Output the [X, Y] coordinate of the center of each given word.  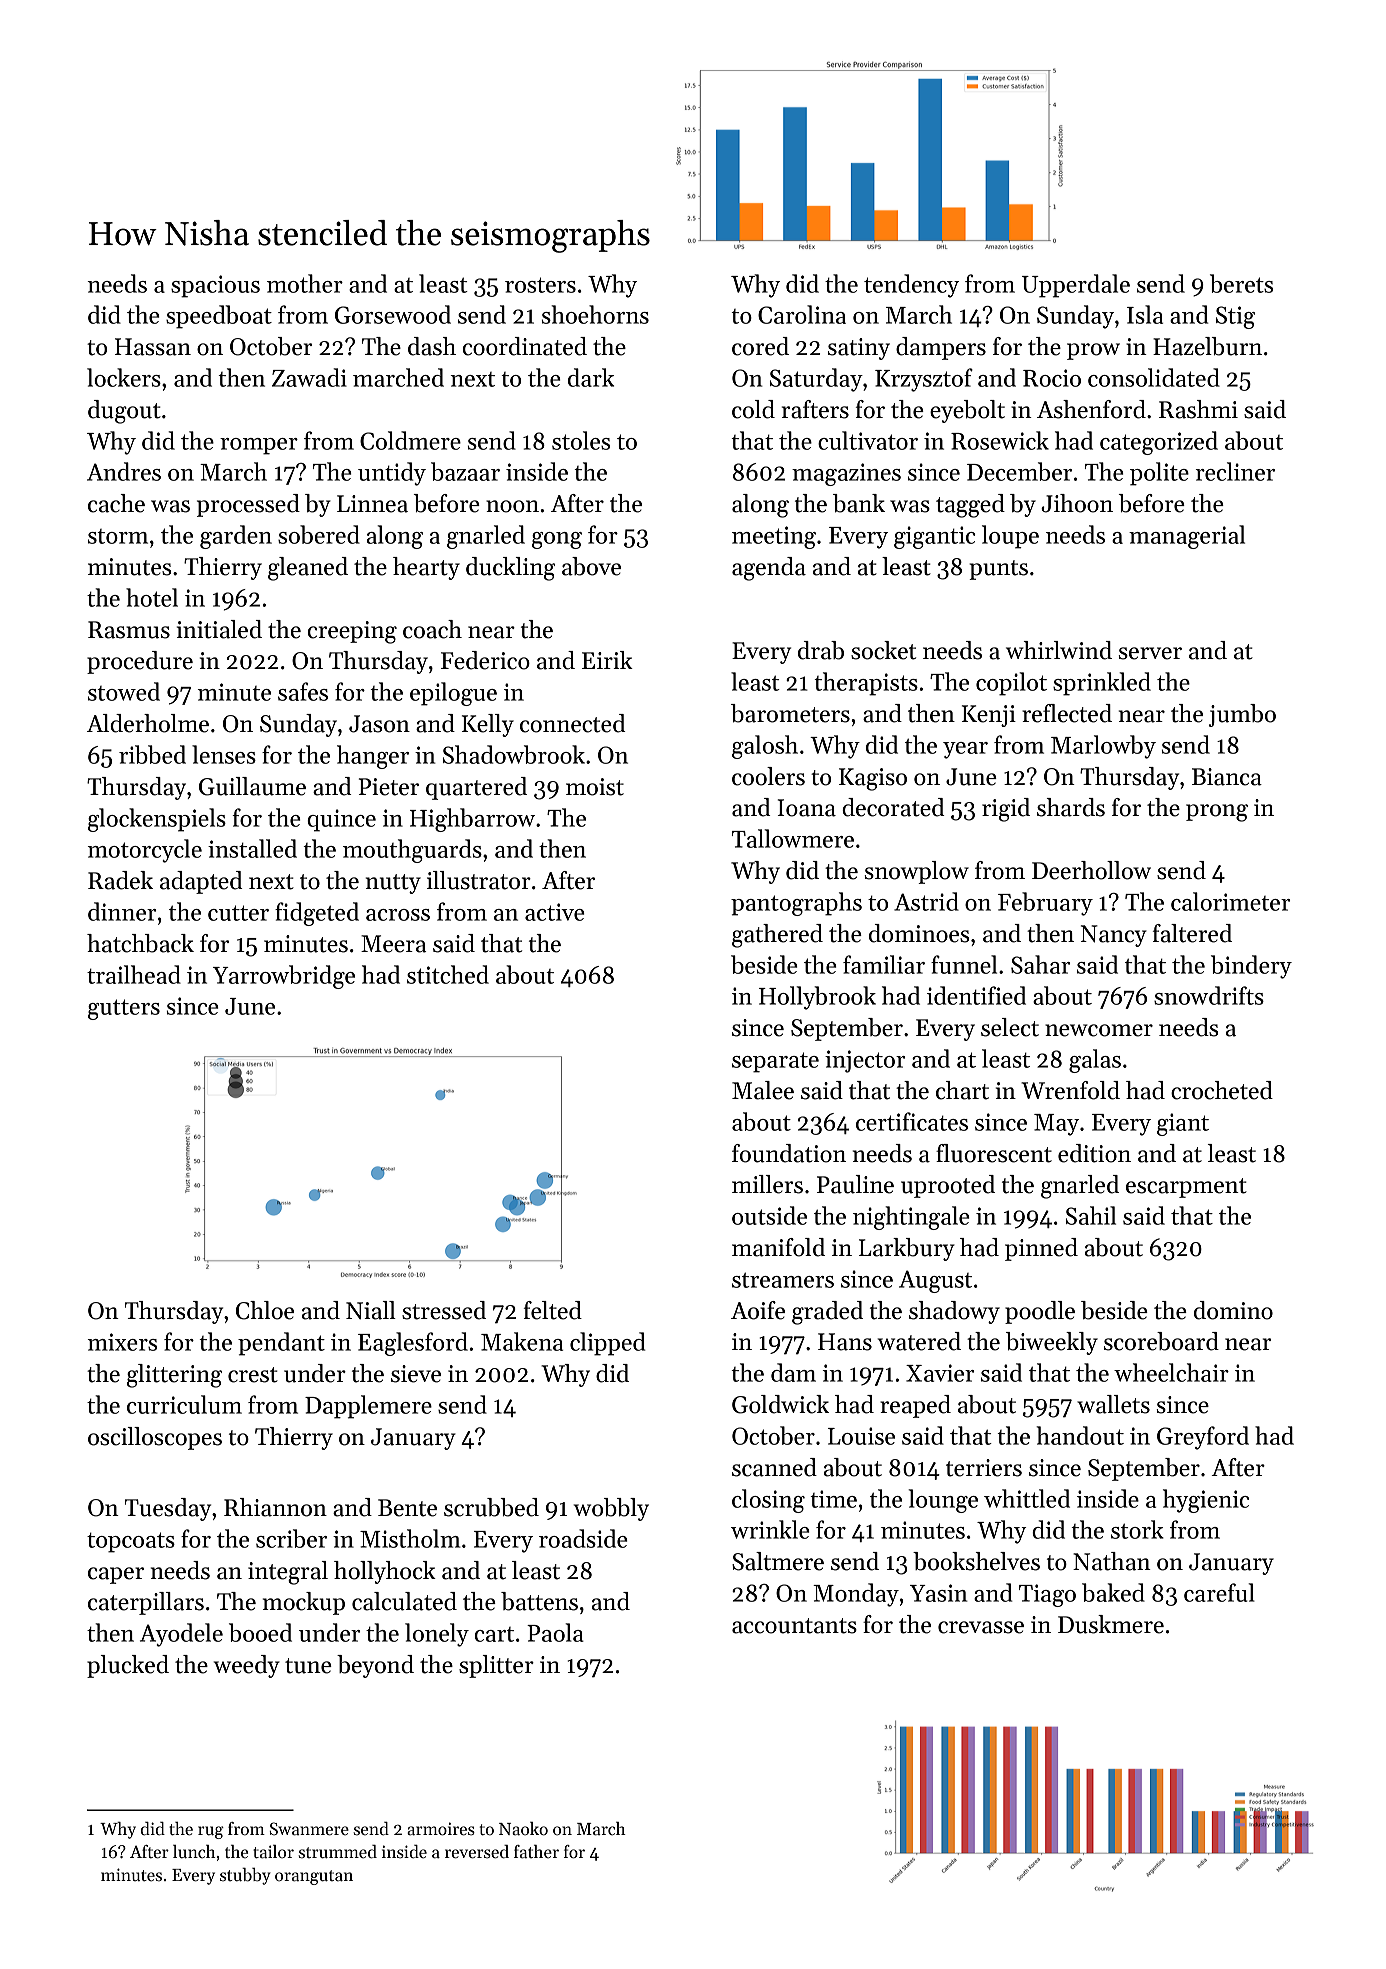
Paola [555, 1632]
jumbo [1242, 715]
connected [573, 723]
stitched [448, 974]
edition [1094, 1153]
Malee [763, 1090]
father [536, 1852]
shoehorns [595, 314]
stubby [245, 1876]
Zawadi [309, 377]
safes [303, 691]
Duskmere [1111, 1624]
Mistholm [410, 1538]
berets [1241, 283]
